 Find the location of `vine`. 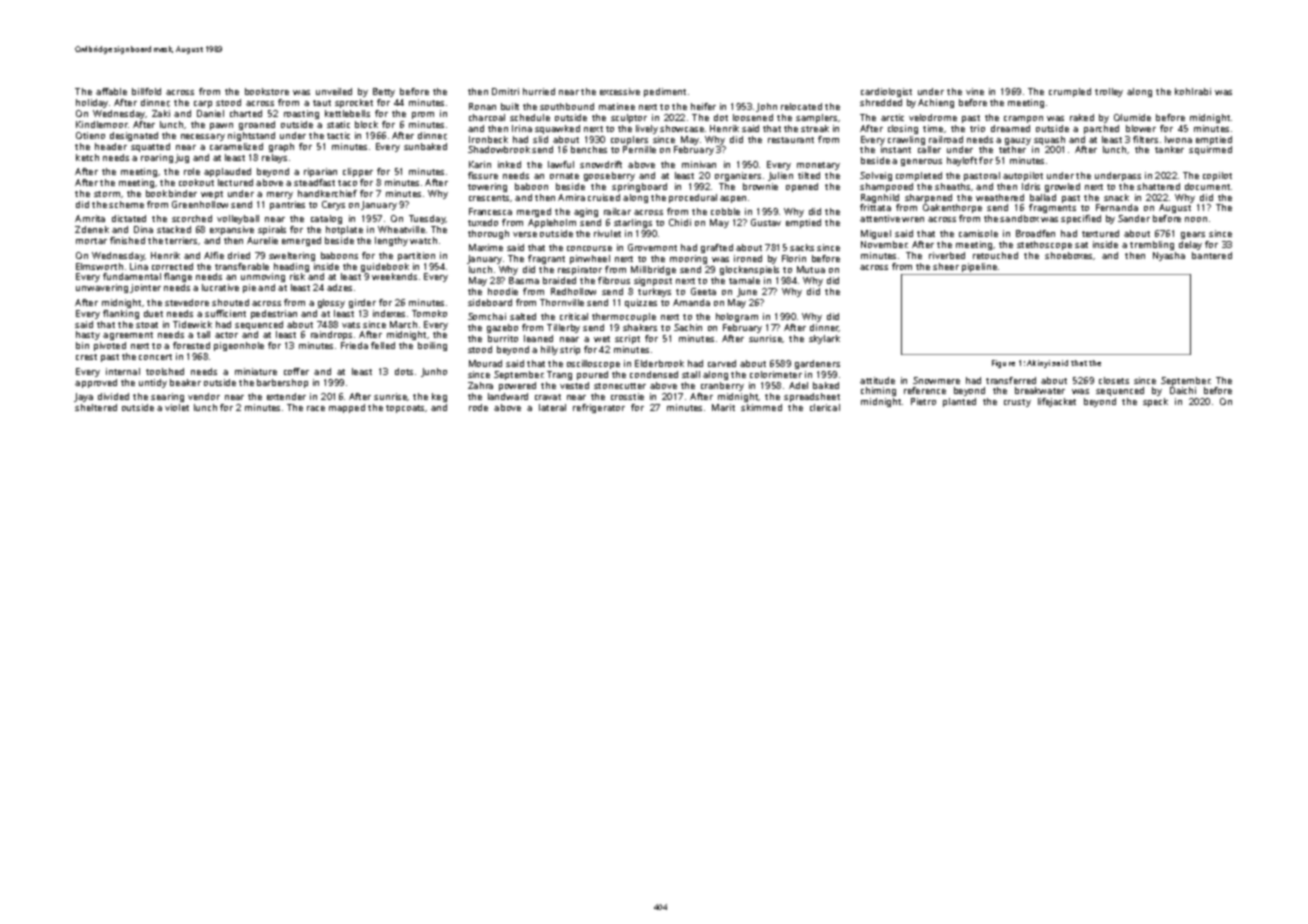

vine is located at coordinates (975, 91).
